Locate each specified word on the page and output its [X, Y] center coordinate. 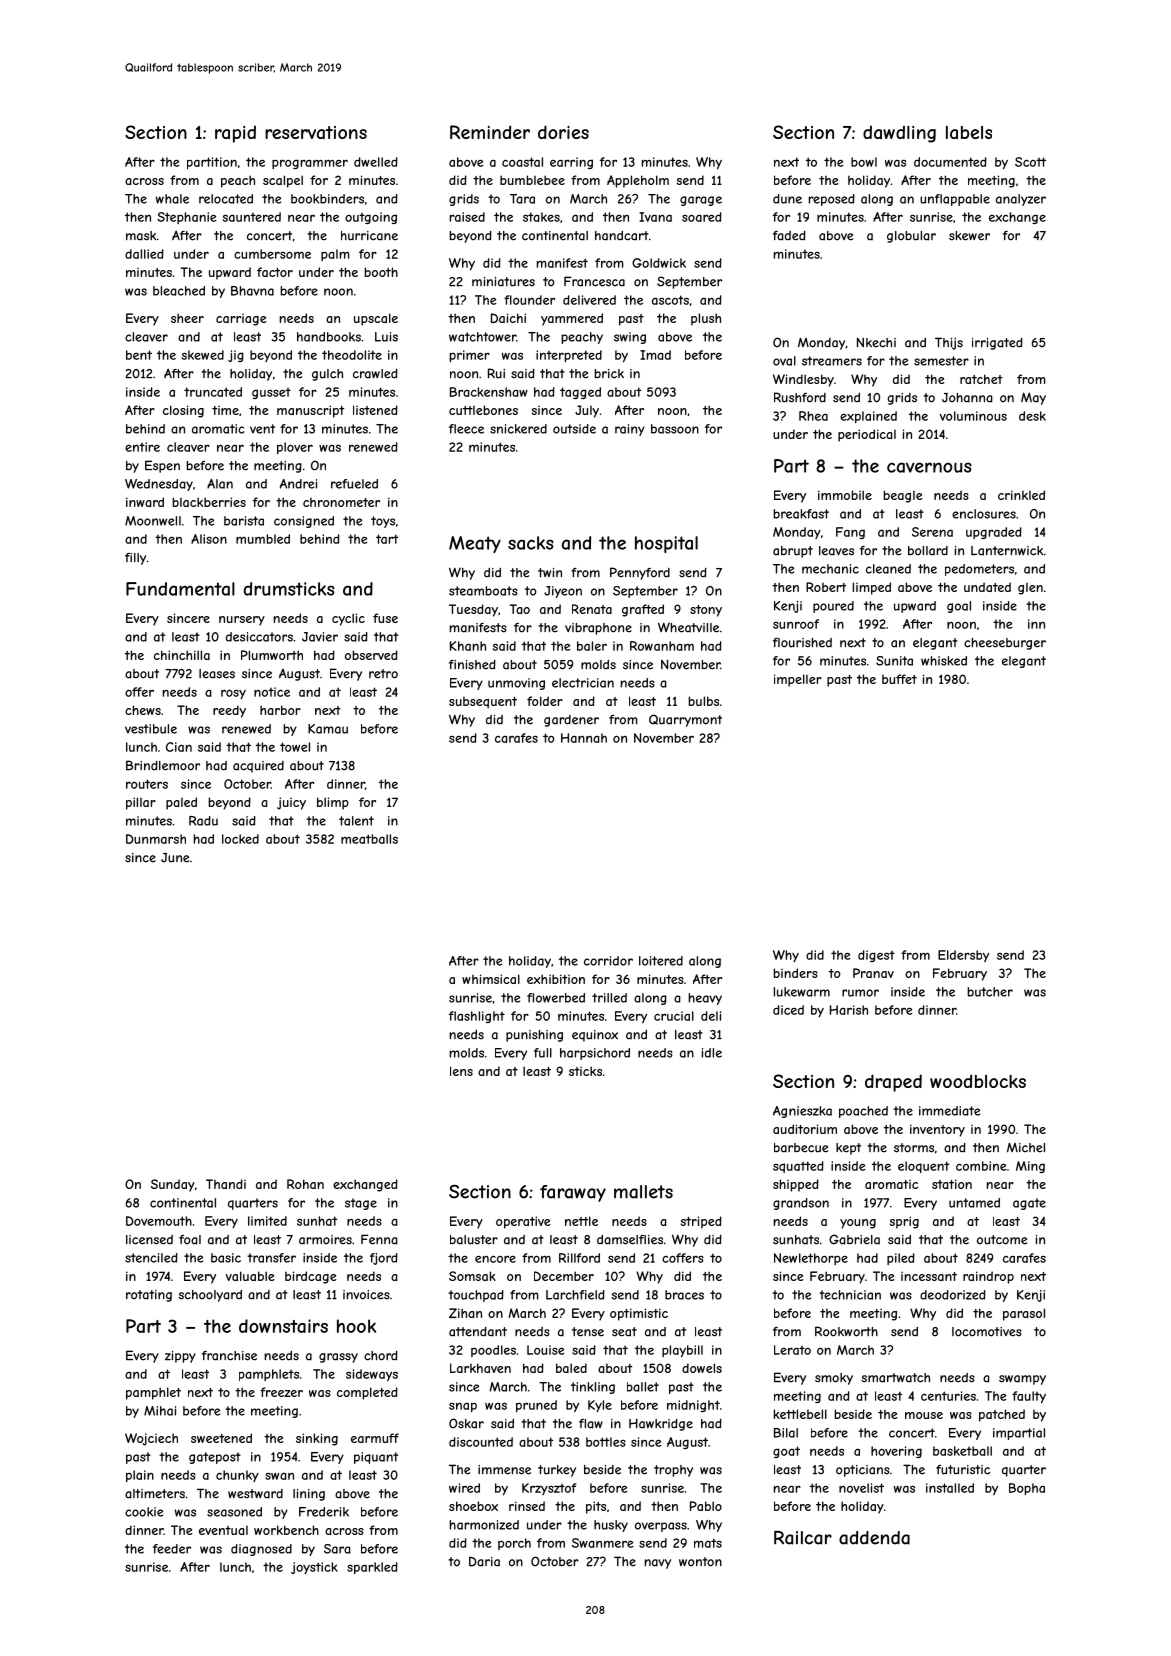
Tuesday [473, 610]
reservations [316, 132]
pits [596, 1507]
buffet [899, 679]
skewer [969, 236]
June [175, 858]
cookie [144, 1512]
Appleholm [638, 181]
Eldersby [963, 956]
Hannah [584, 738]
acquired [258, 767]
